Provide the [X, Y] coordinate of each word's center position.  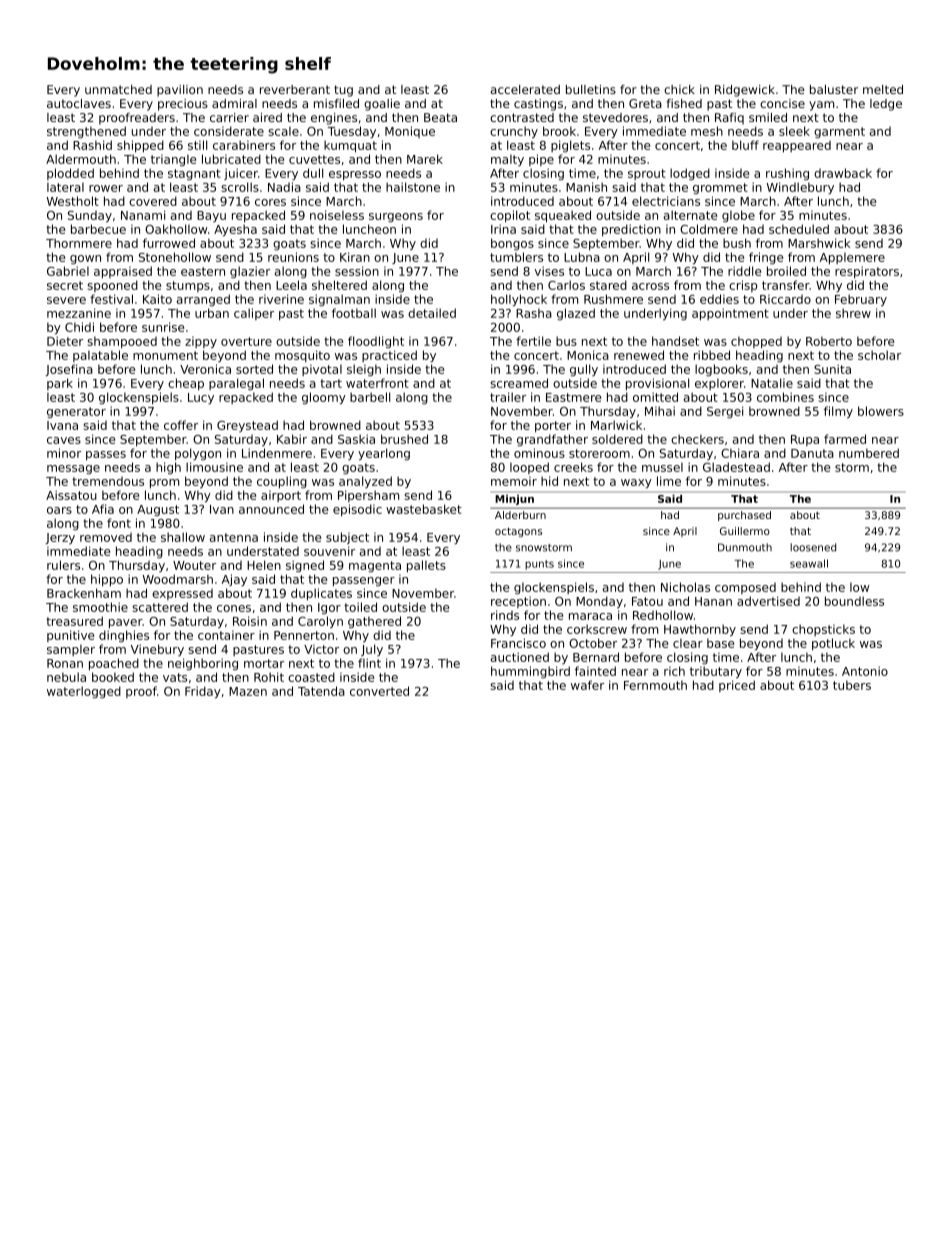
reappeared [797, 146]
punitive [70, 636]
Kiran [355, 257]
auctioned [520, 657]
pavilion [180, 91]
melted [883, 89]
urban [212, 313]
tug [343, 91]
